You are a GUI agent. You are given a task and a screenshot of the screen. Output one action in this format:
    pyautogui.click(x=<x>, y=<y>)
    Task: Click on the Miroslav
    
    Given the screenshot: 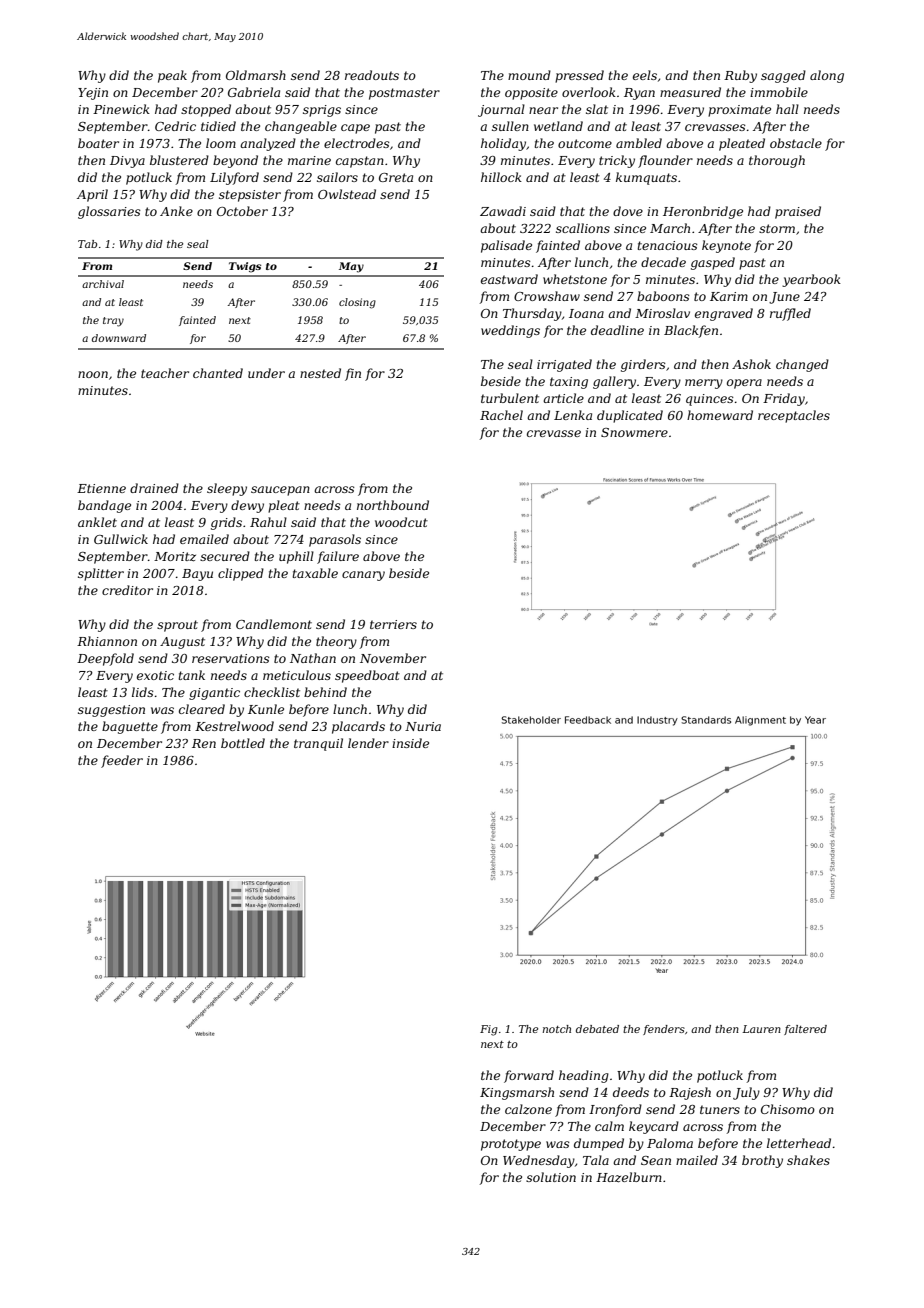 What is the action you would take?
    pyautogui.click(x=662, y=313)
